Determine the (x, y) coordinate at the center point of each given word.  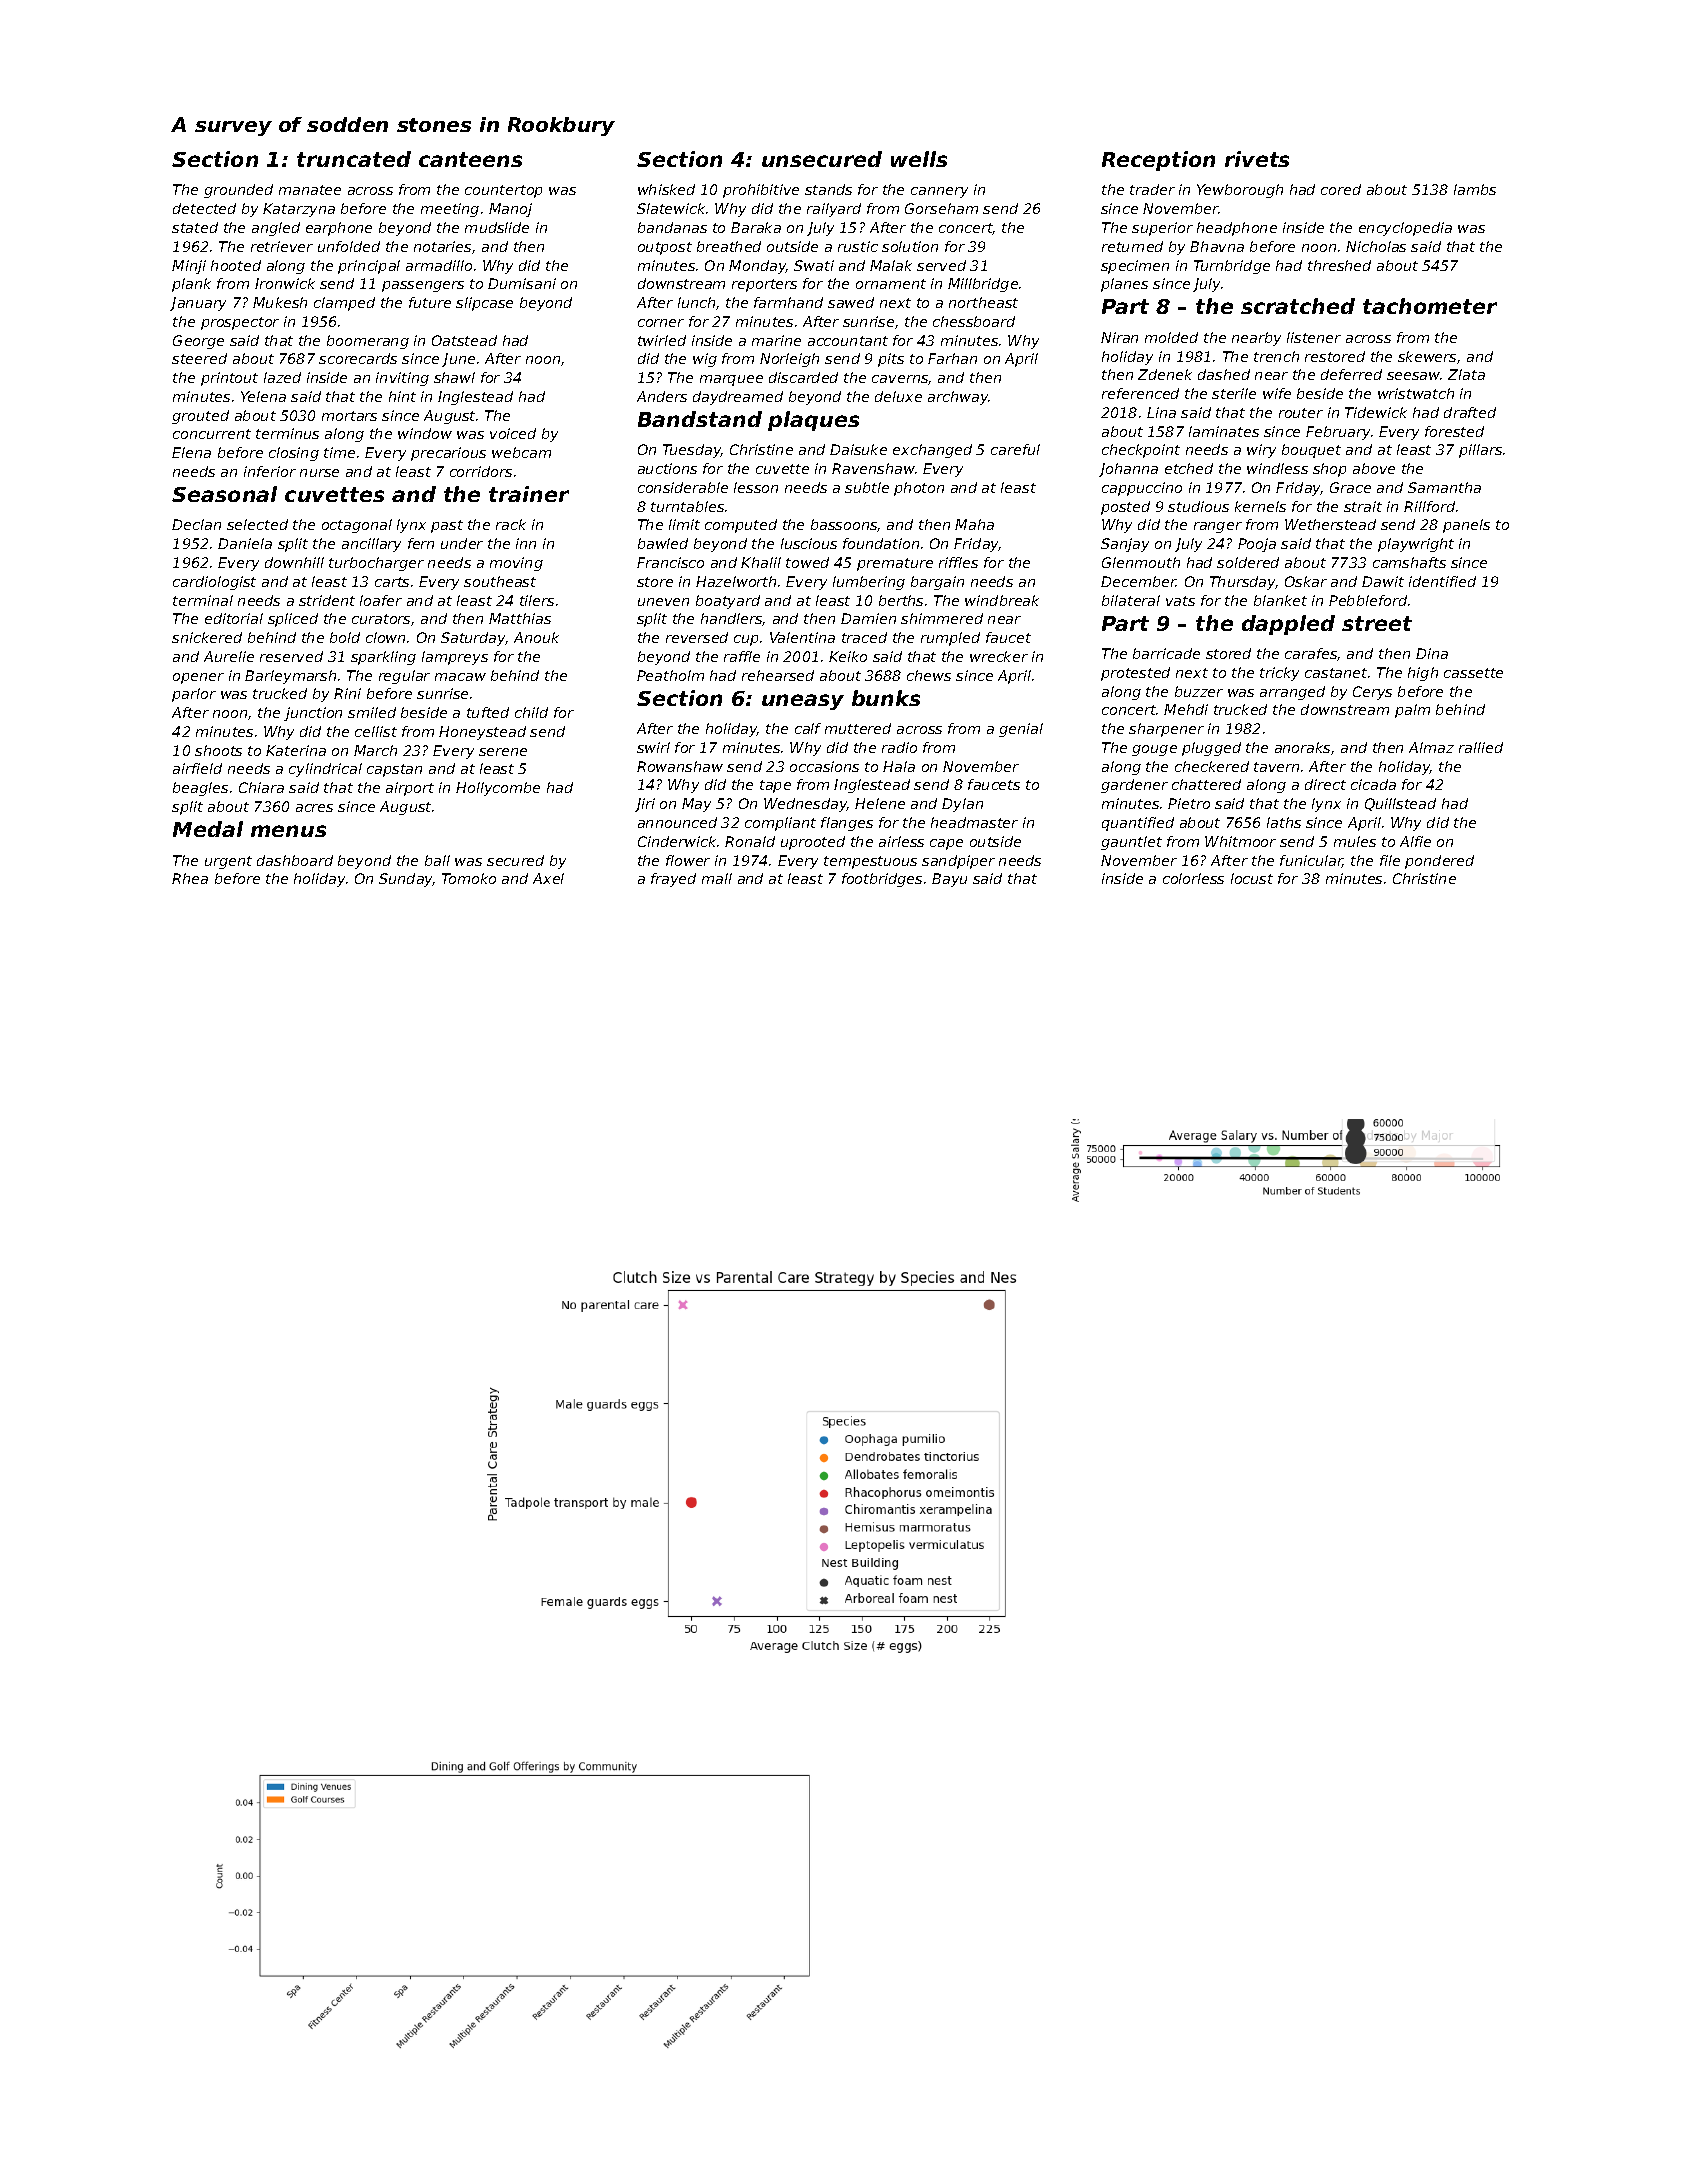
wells (919, 159)
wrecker (999, 656)
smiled (372, 712)
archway (958, 398)
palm (1412, 711)
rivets (1257, 159)
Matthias (520, 618)
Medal (208, 829)
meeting (450, 210)
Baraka (756, 227)
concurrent (212, 434)
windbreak (1002, 600)
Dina (1432, 653)
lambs (1475, 189)
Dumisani (522, 283)
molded (1171, 337)
